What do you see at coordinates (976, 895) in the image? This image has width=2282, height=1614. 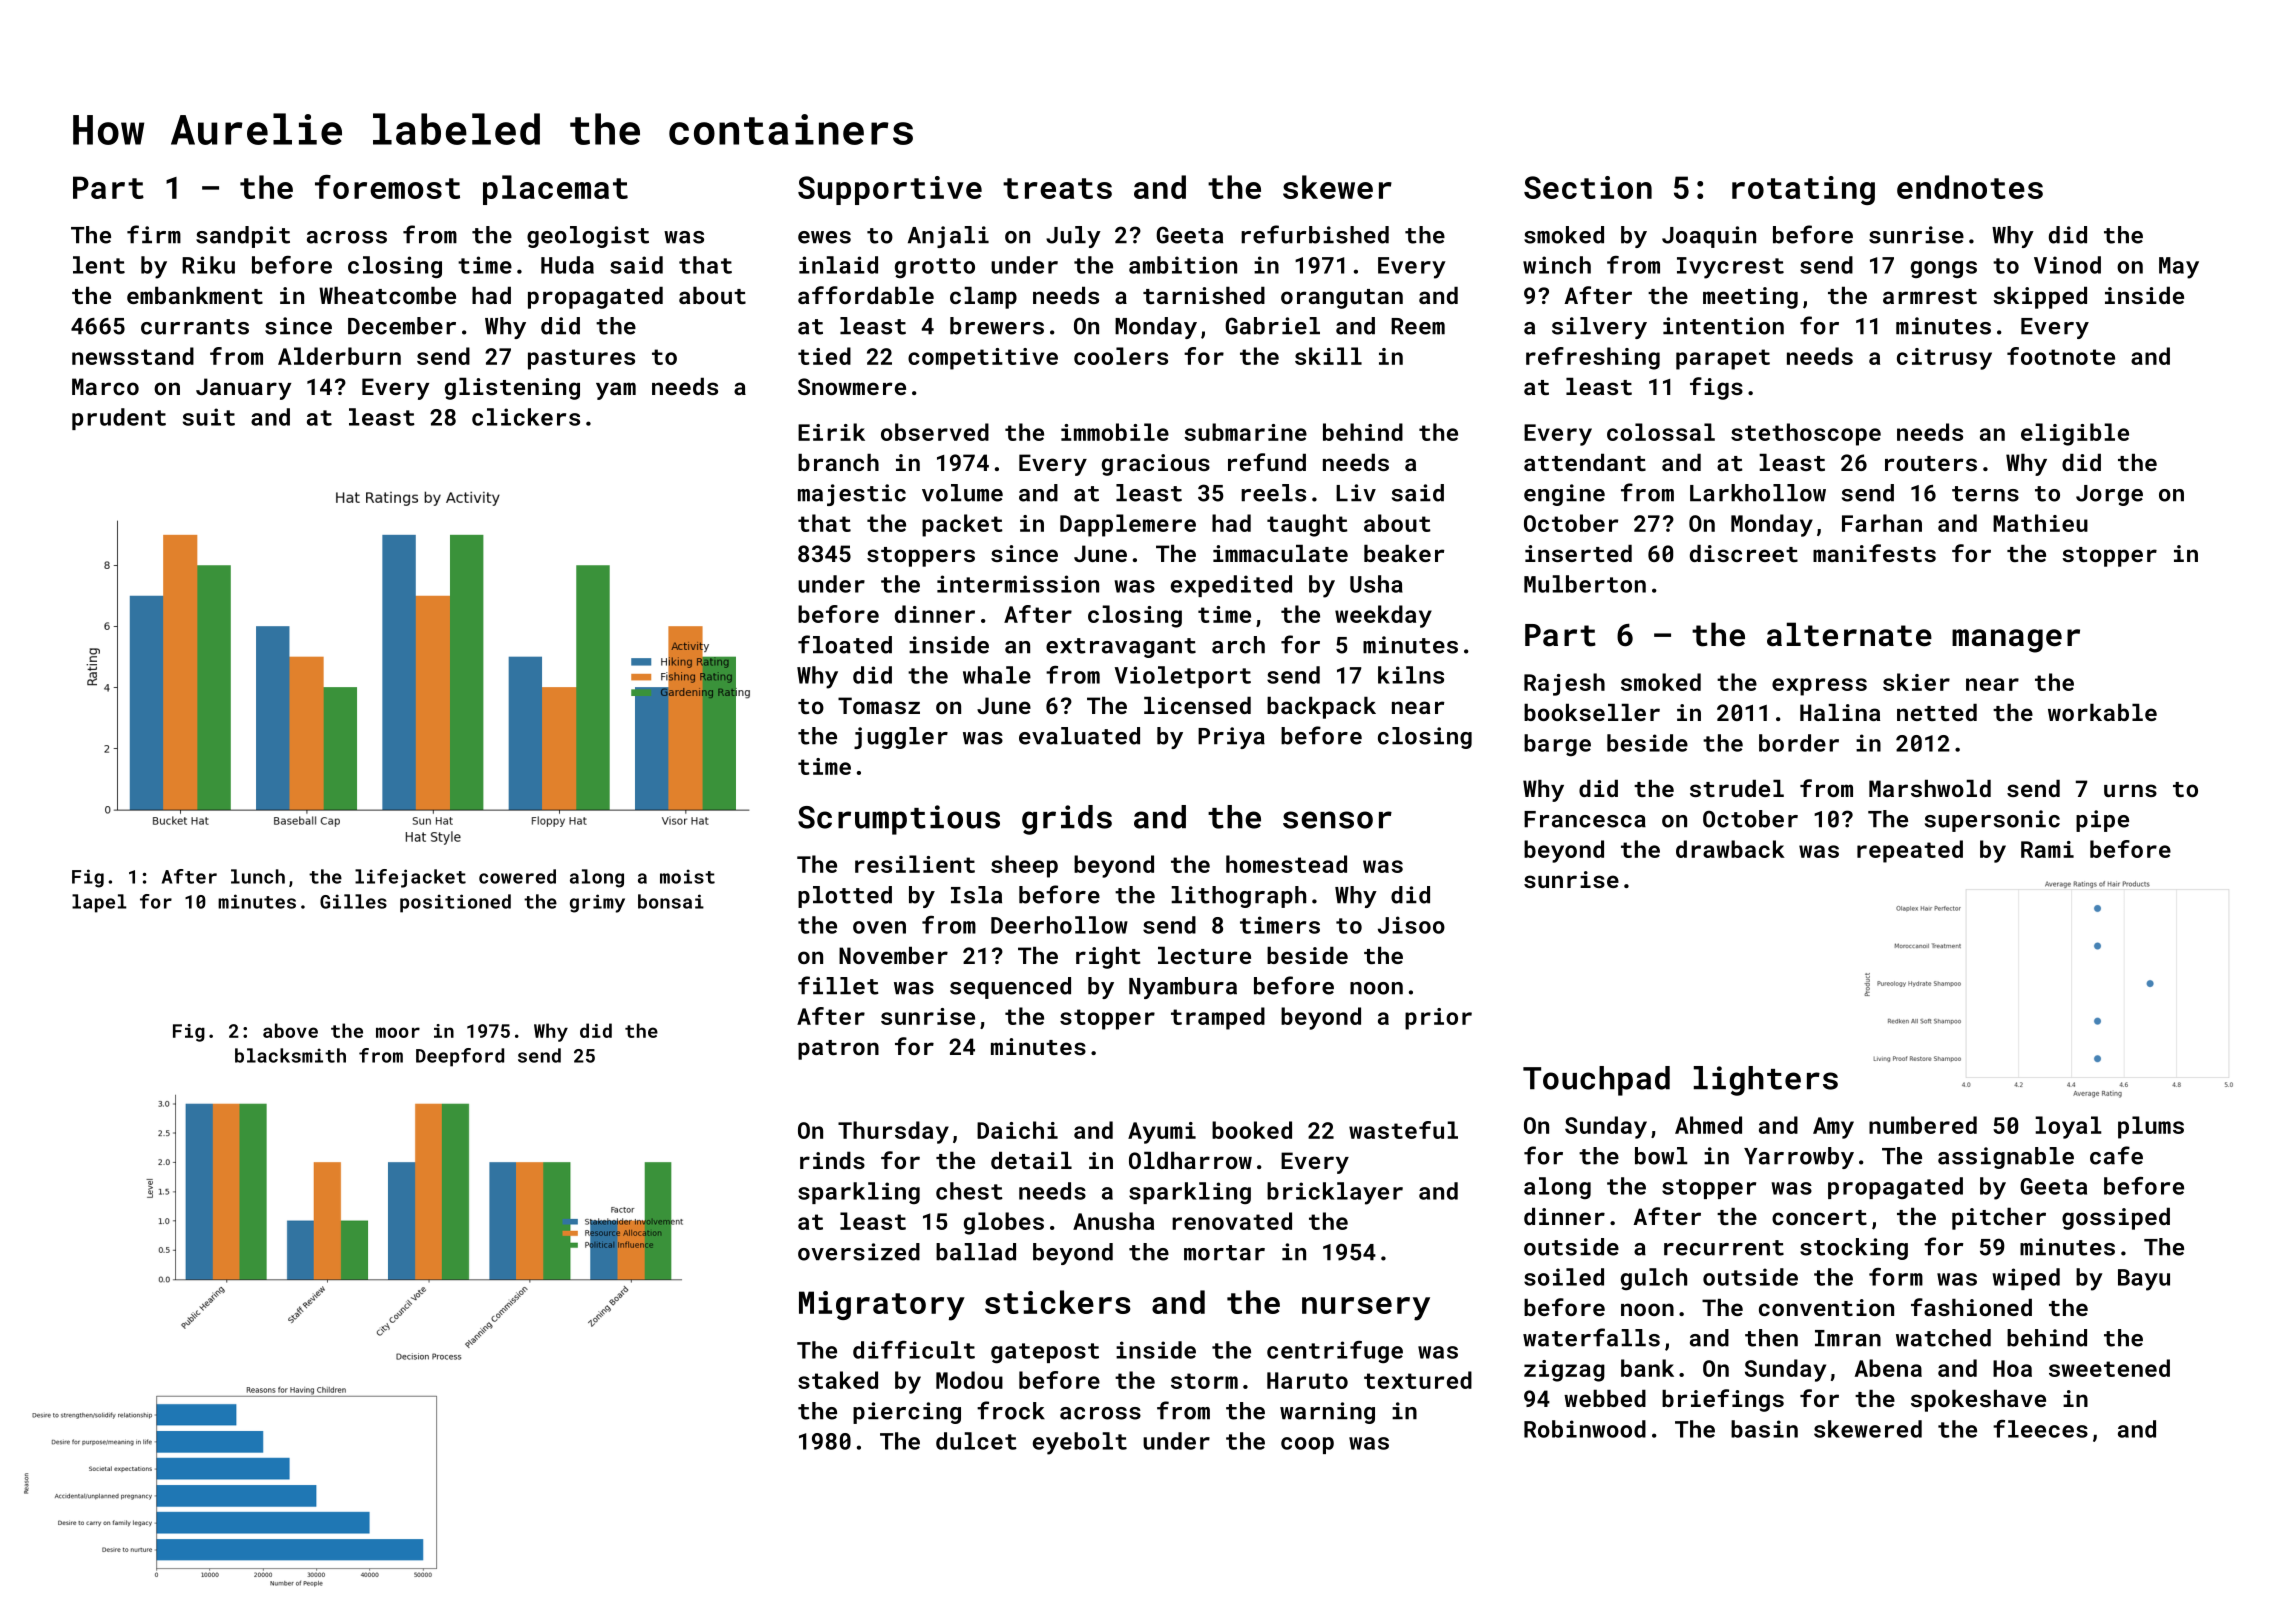 I see `Isla` at bounding box center [976, 895].
